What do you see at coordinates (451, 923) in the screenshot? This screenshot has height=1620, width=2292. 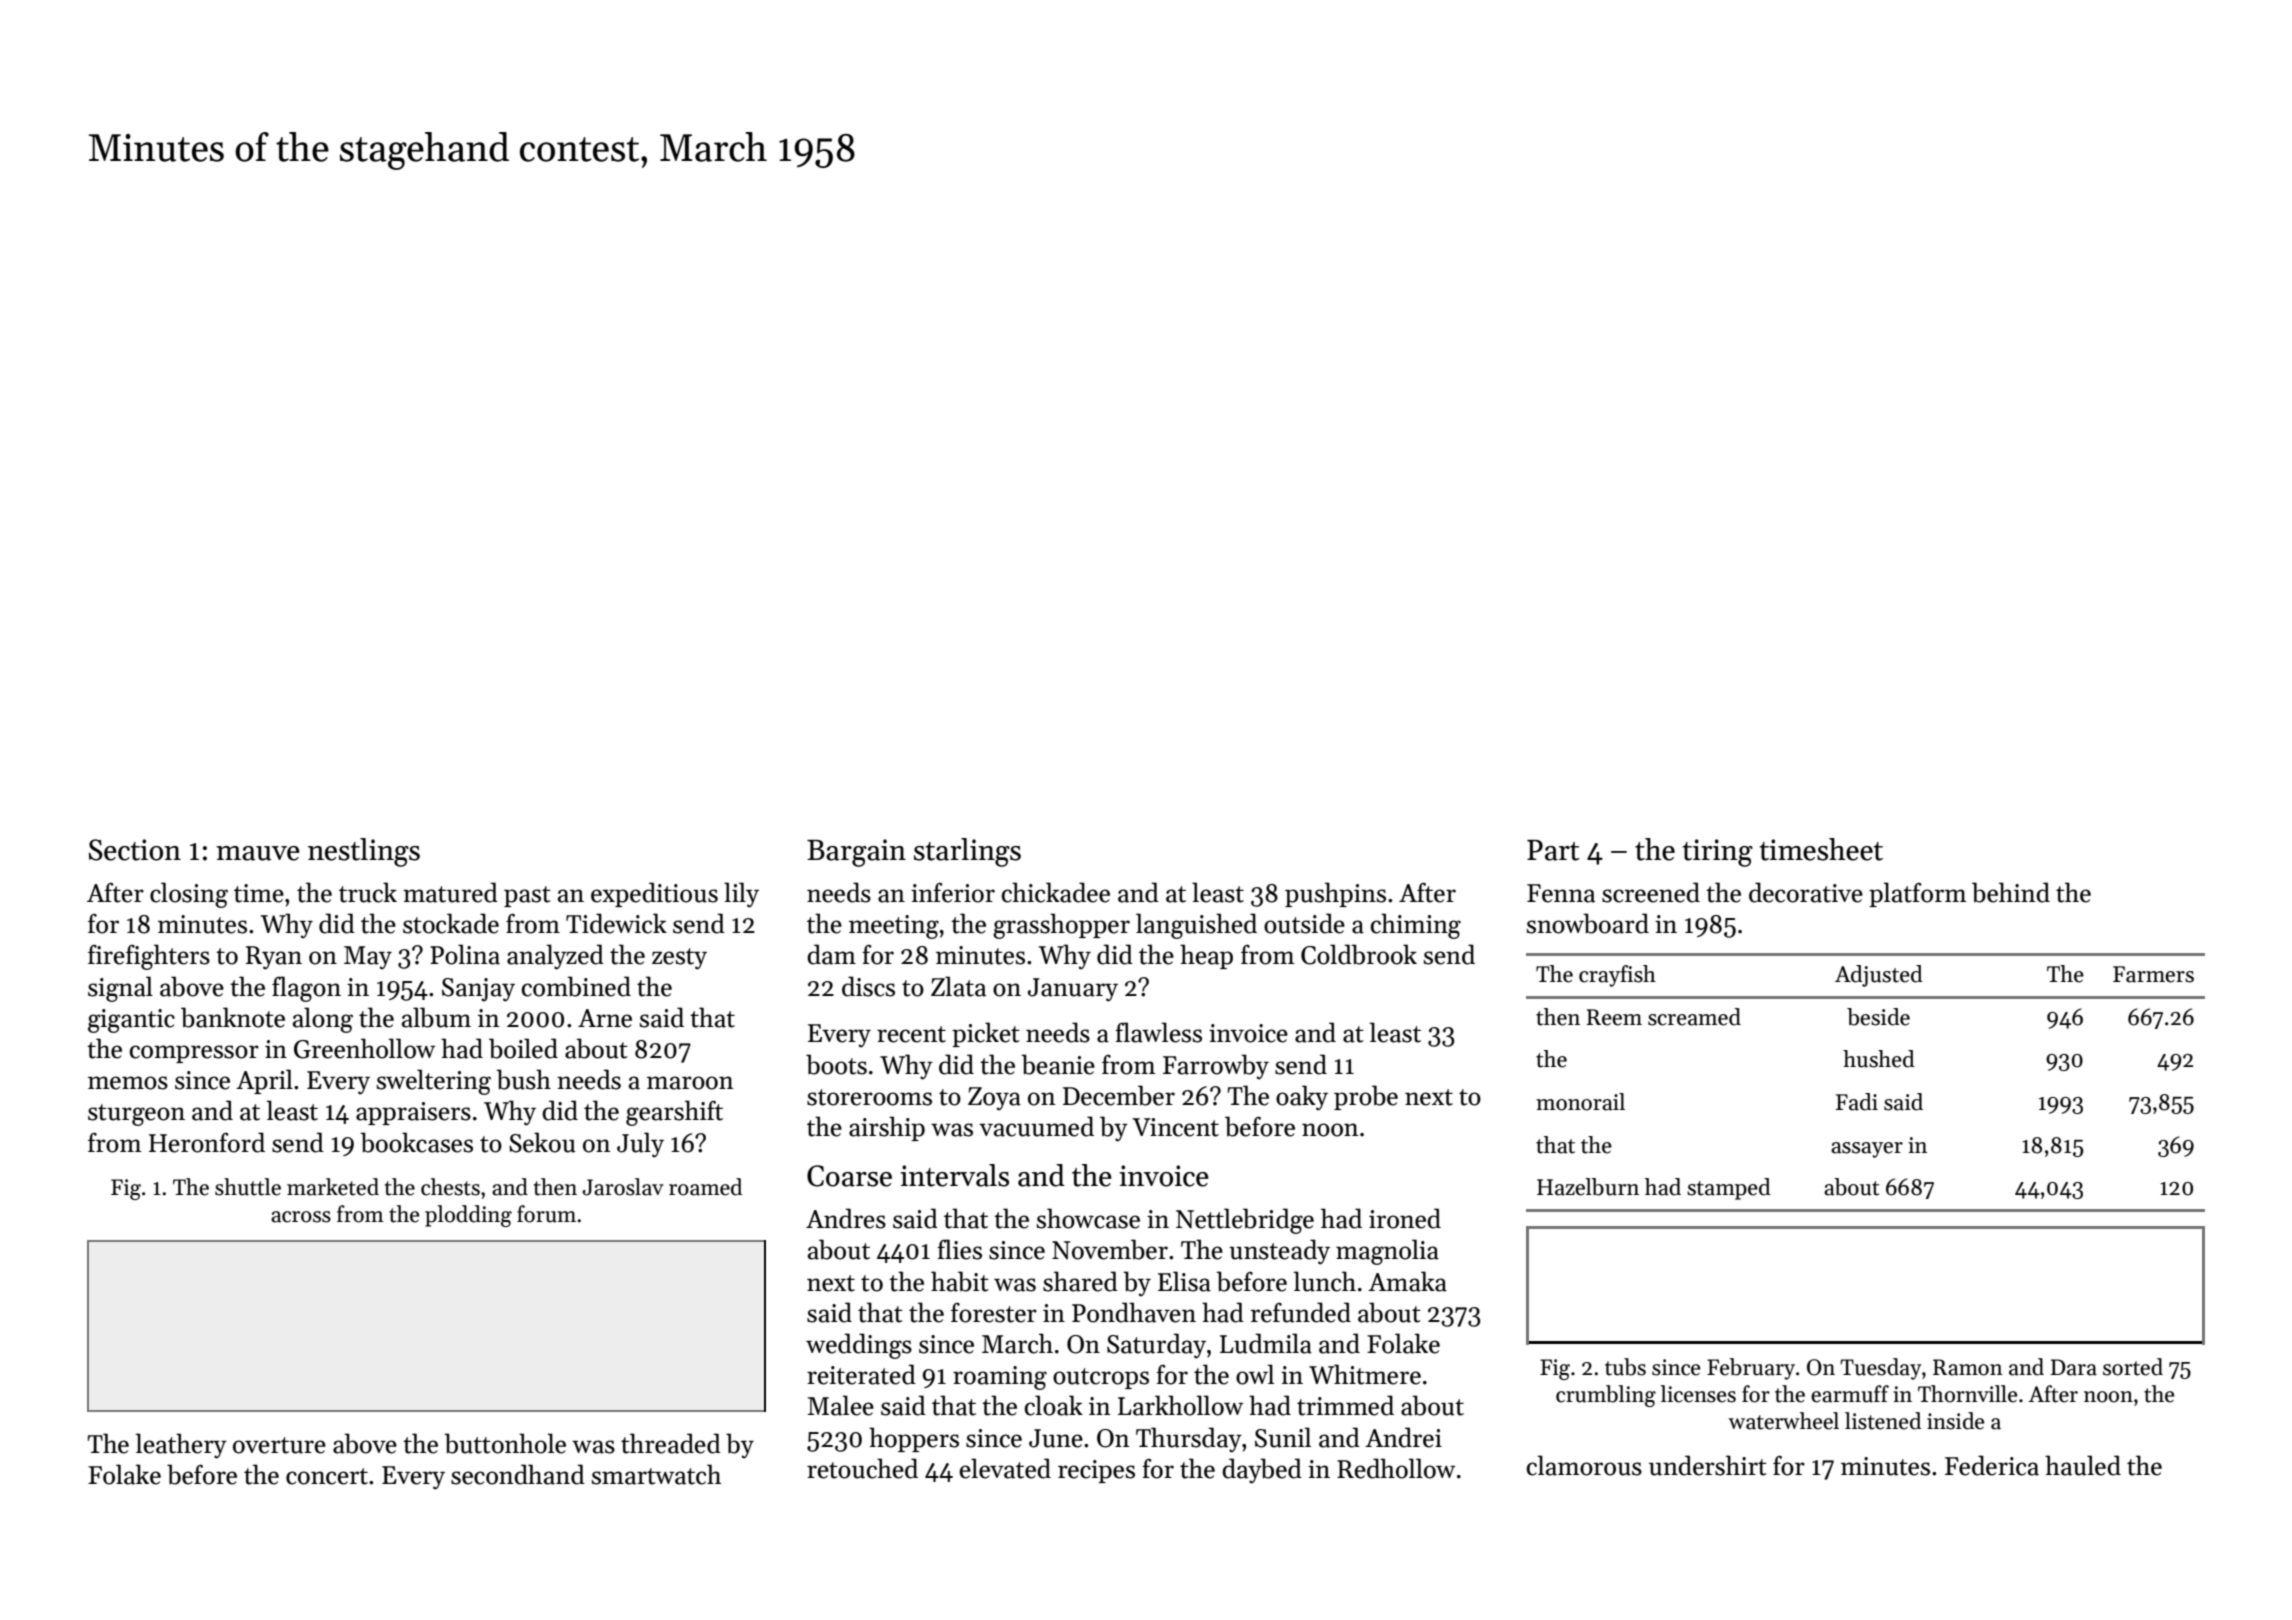 I see `stockade` at bounding box center [451, 923].
